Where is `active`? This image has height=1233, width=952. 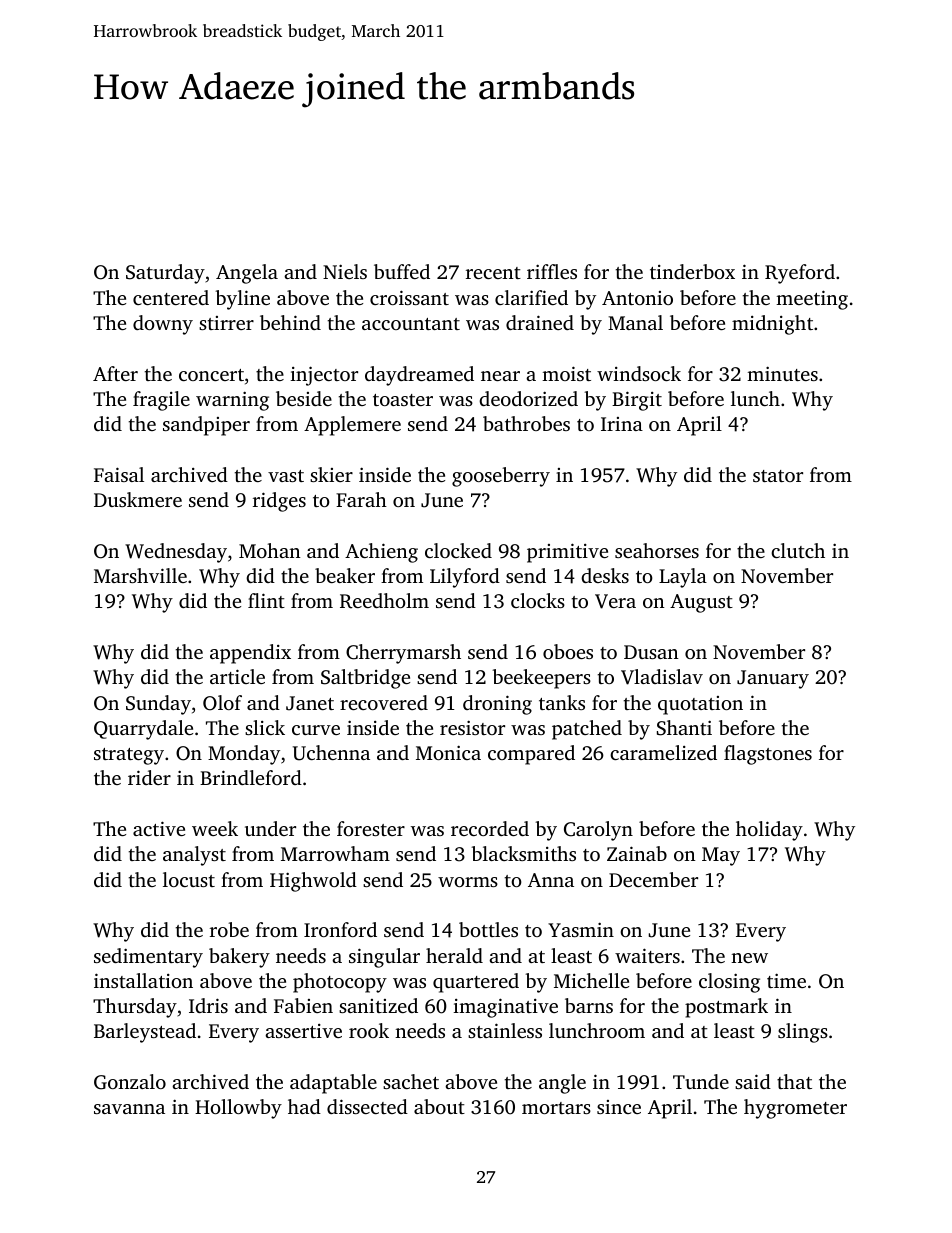 active is located at coordinates (159, 828).
